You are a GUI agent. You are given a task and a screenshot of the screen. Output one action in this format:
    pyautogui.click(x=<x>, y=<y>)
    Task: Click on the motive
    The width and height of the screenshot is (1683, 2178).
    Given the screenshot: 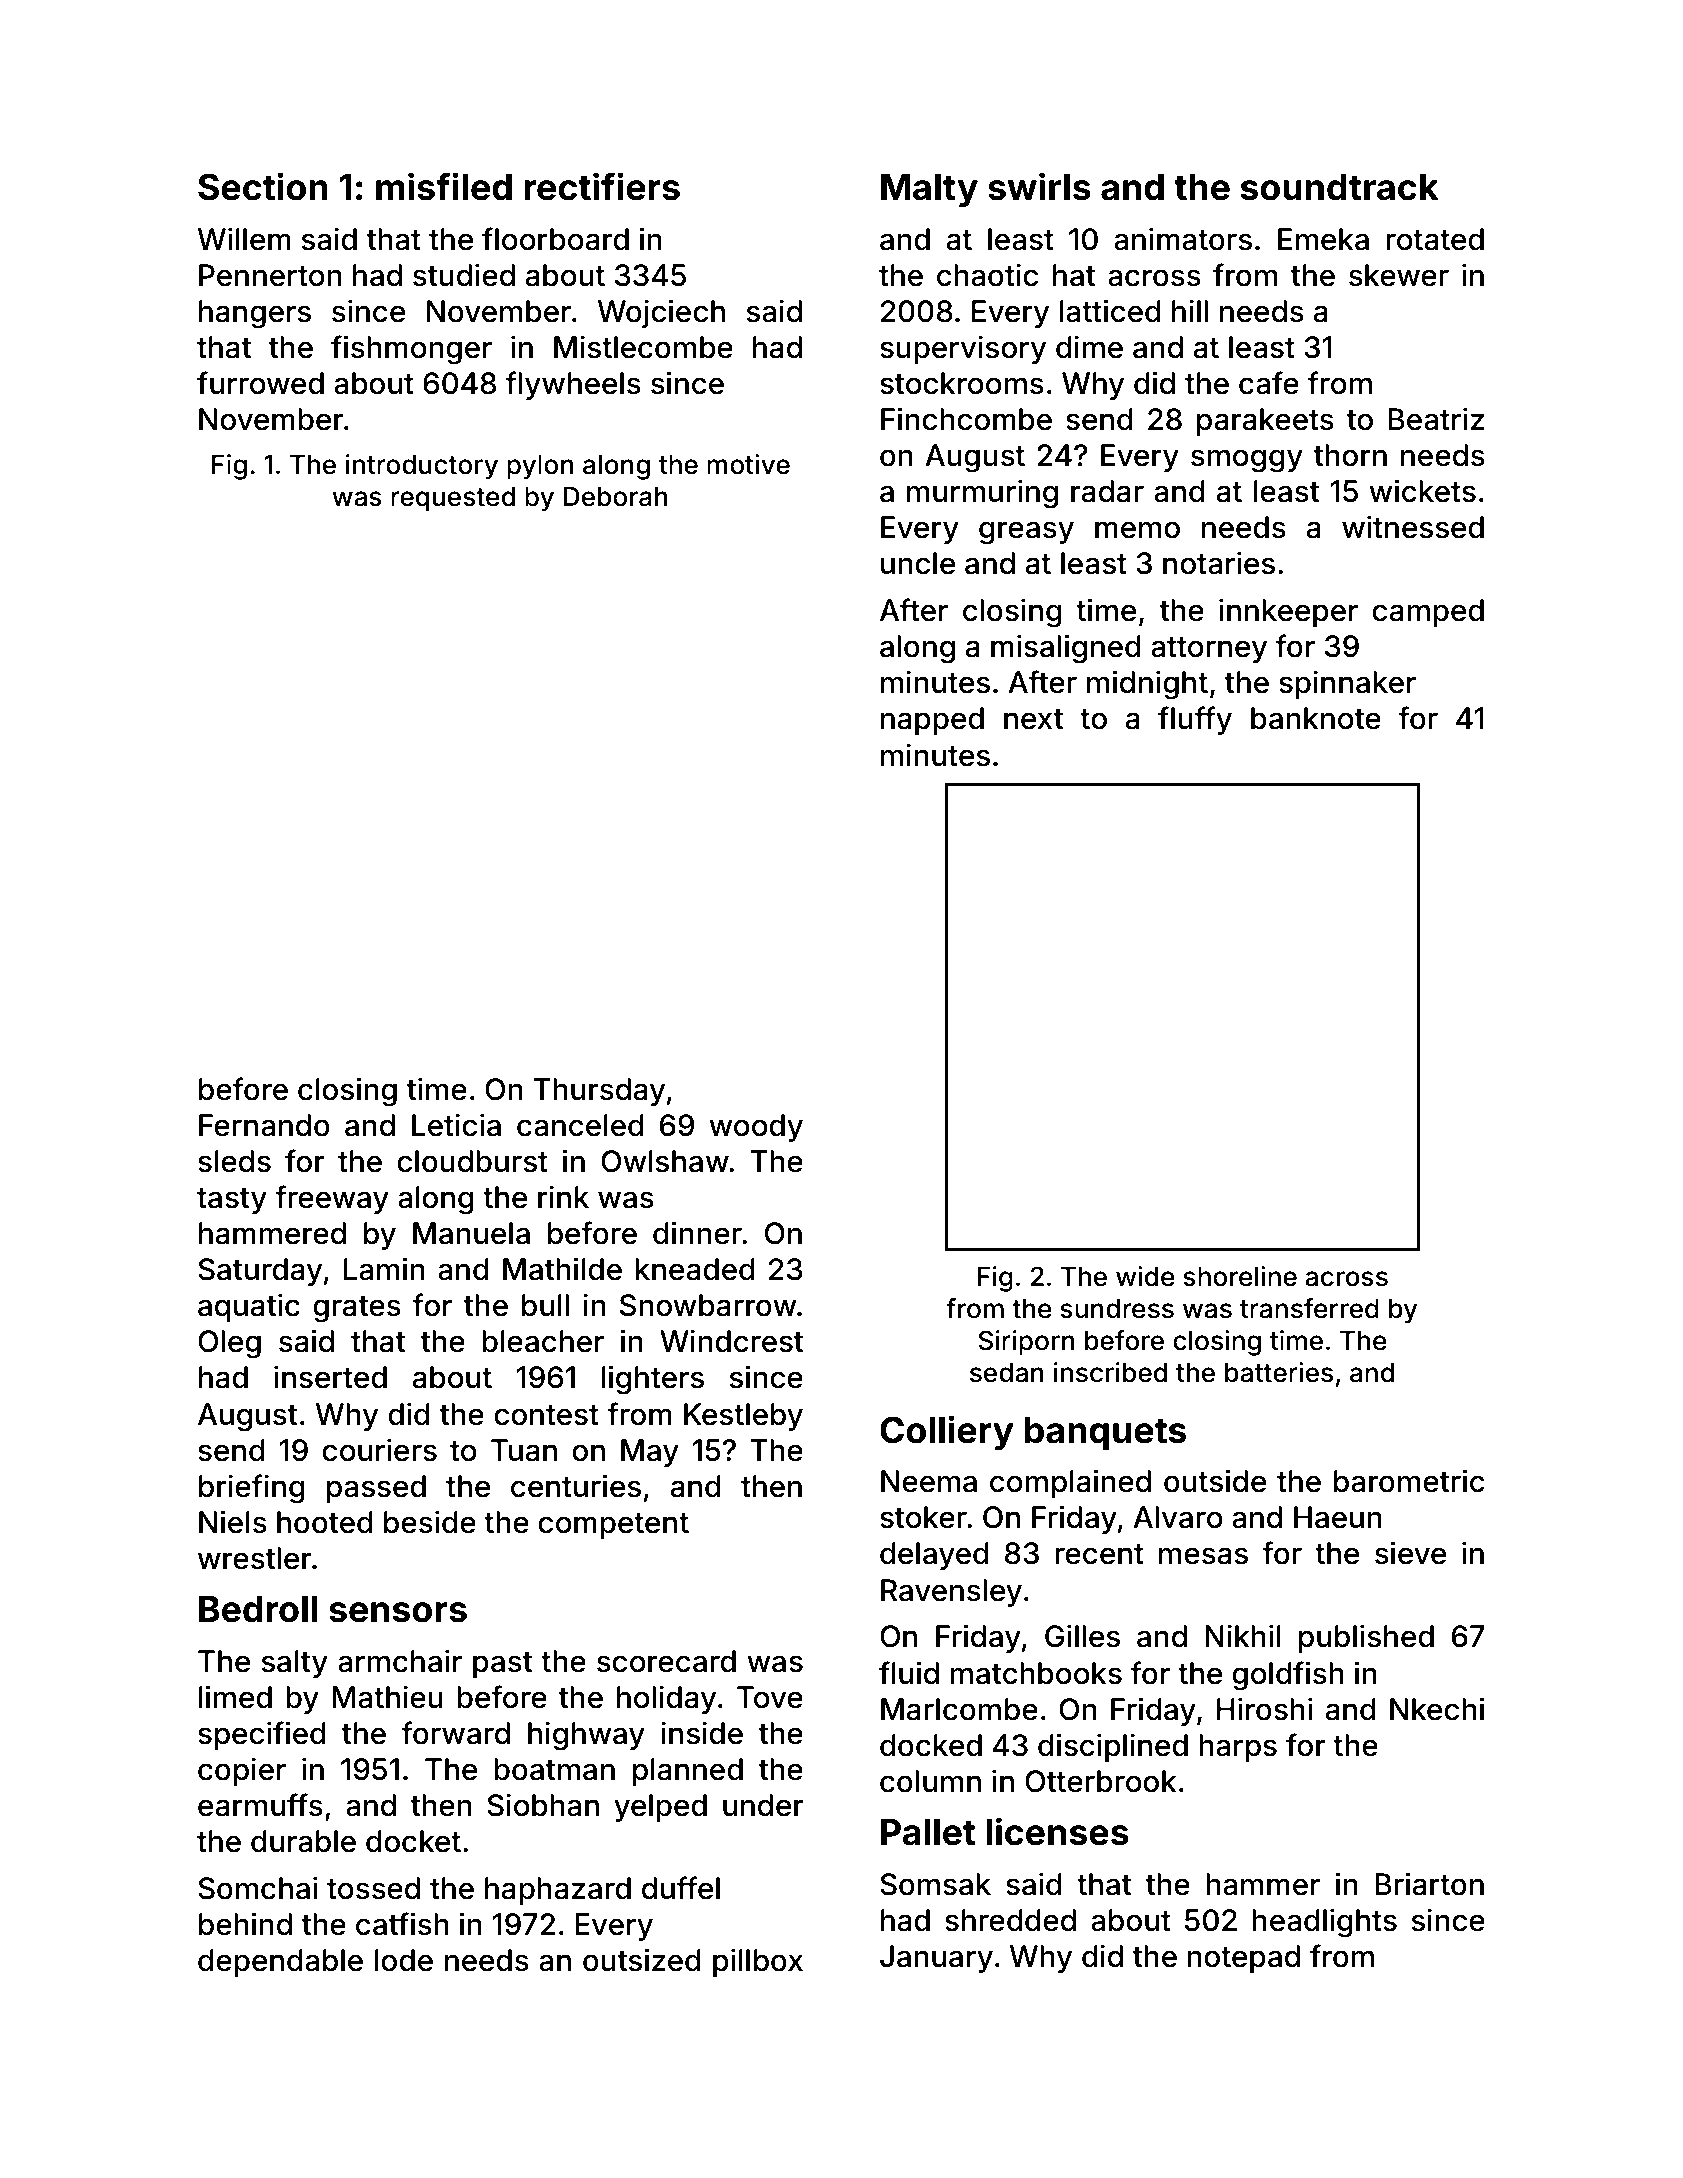 What is the action you would take?
    pyautogui.click(x=748, y=464)
